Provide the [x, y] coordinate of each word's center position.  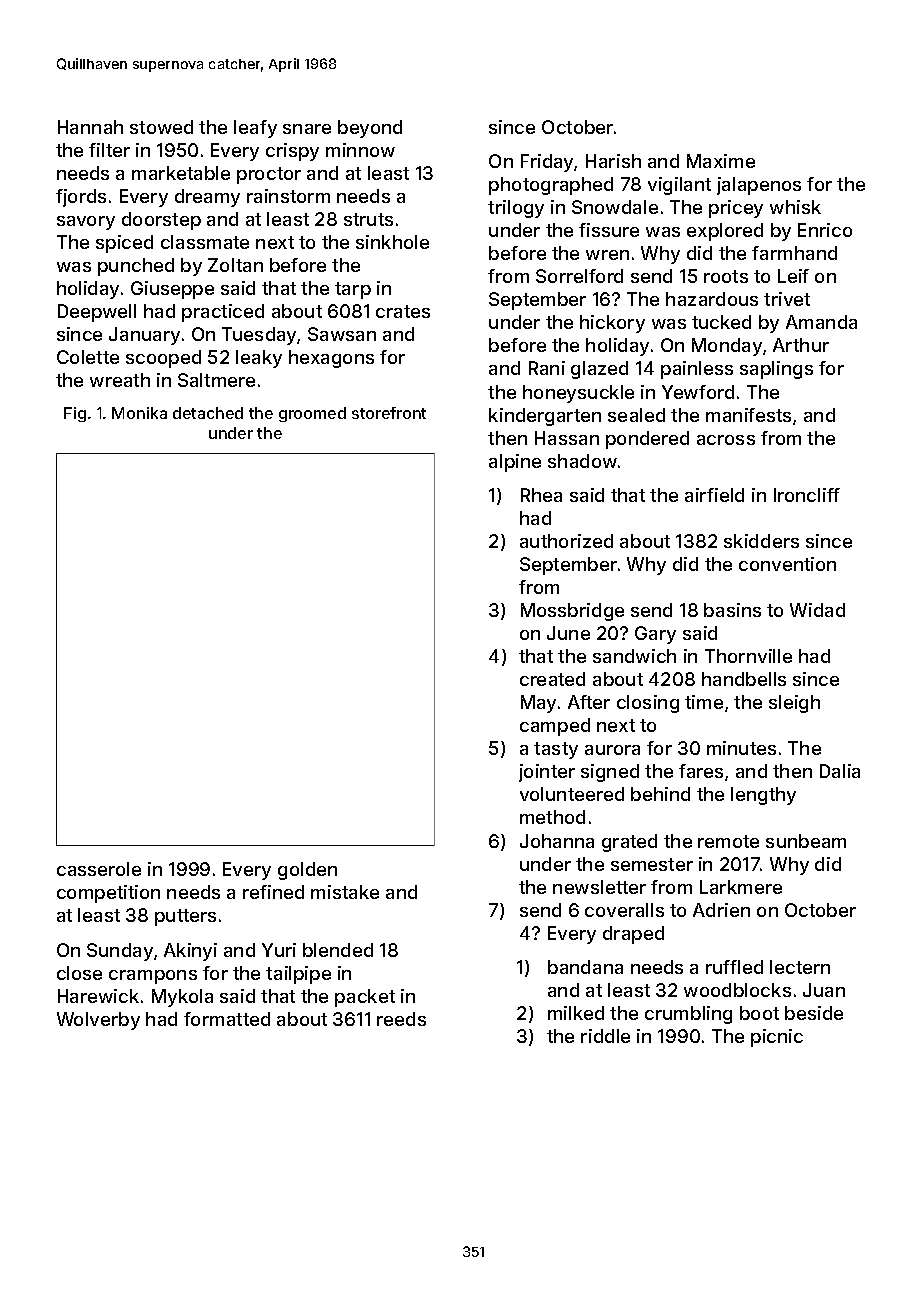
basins [732, 610]
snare [307, 129]
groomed [312, 414]
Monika [139, 413]
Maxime [721, 161]
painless [697, 370]
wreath [120, 380]
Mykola [182, 998]
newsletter [599, 887]
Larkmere [741, 887]
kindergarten [545, 417]
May [538, 704]
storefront [389, 413]
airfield [714, 495]
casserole [99, 869]
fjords [81, 198]
